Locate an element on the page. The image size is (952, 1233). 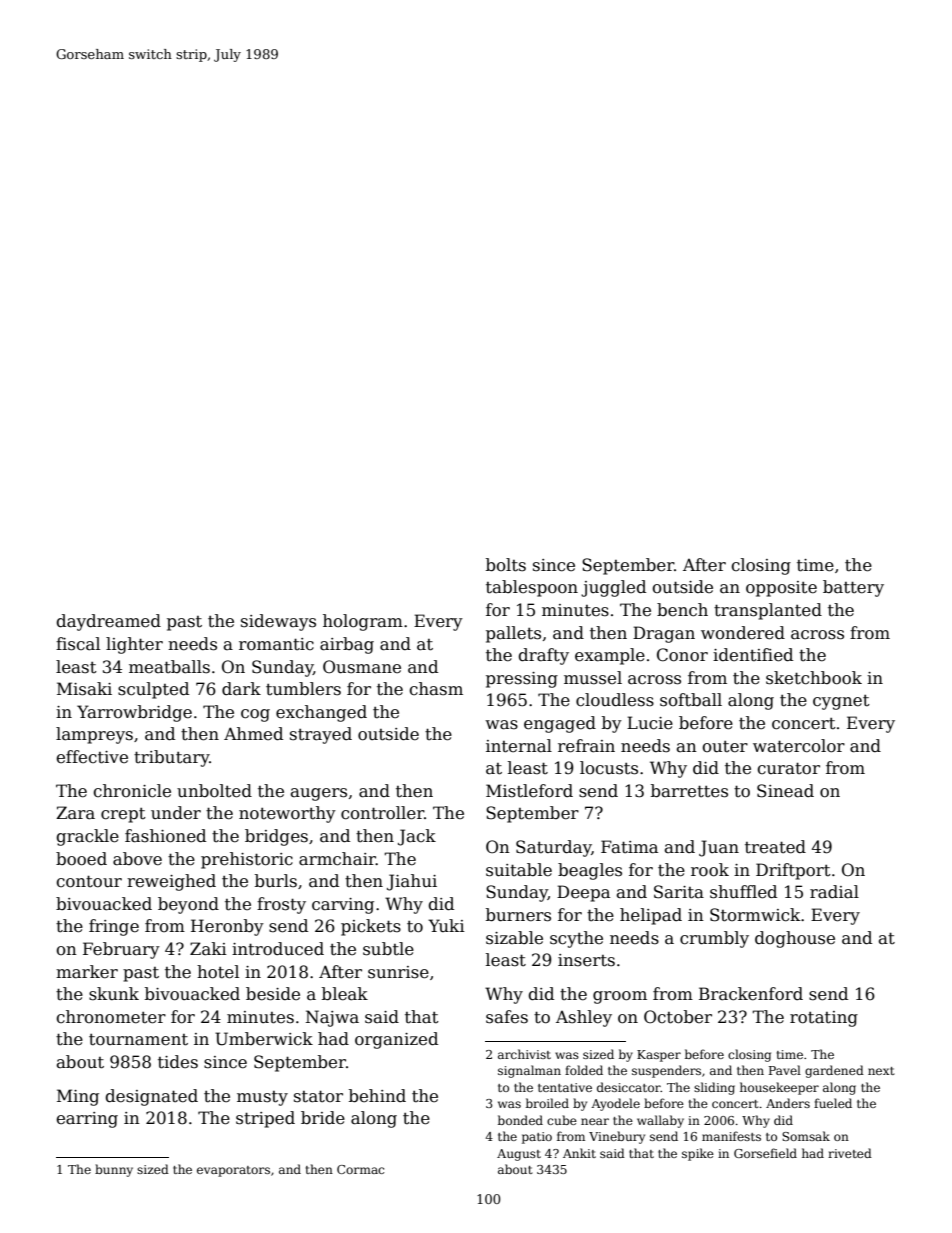
daydreamed is located at coordinates (108, 622).
